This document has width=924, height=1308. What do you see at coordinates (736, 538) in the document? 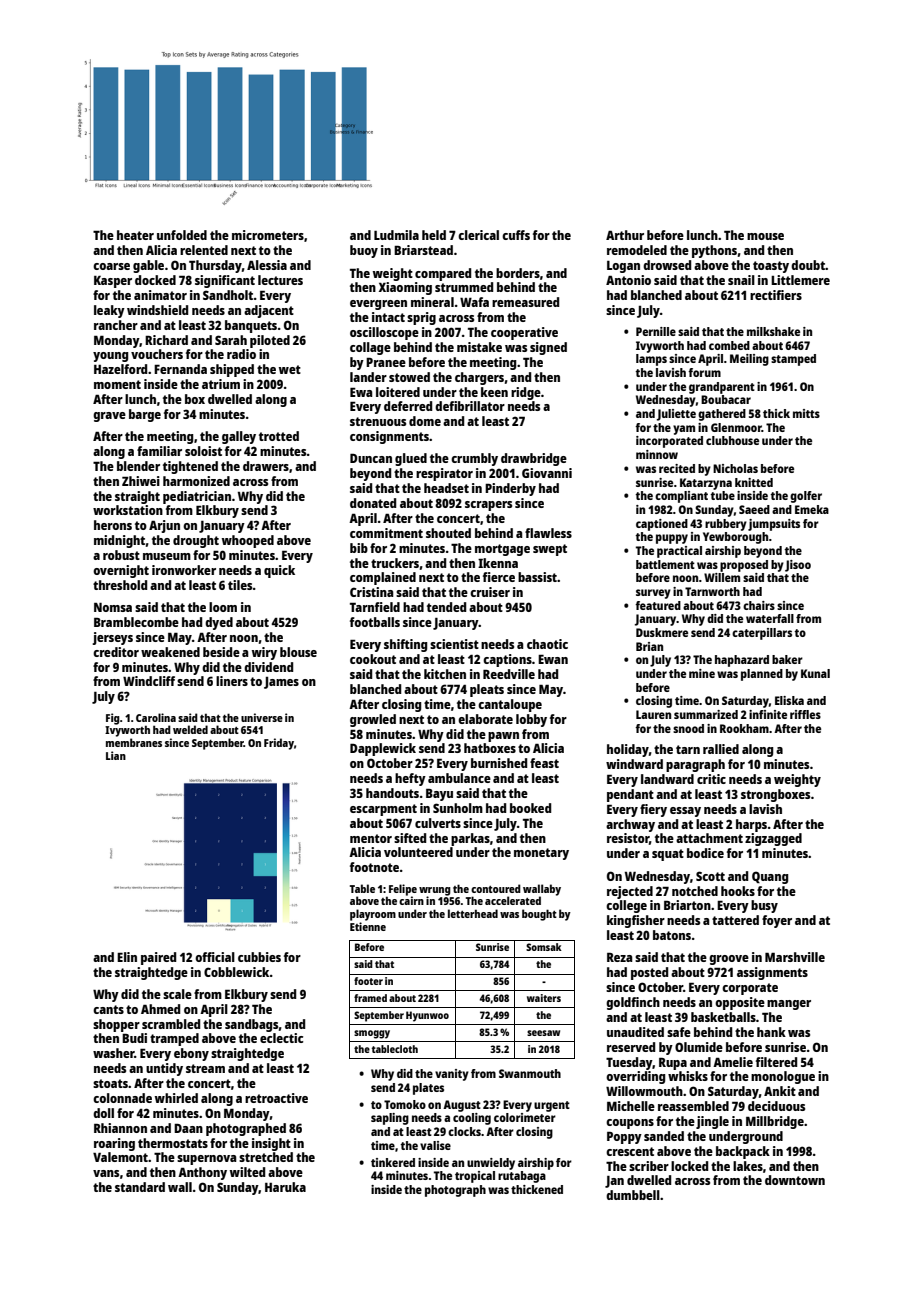
I see `Yewborough` at bounding box center [736, 538].
